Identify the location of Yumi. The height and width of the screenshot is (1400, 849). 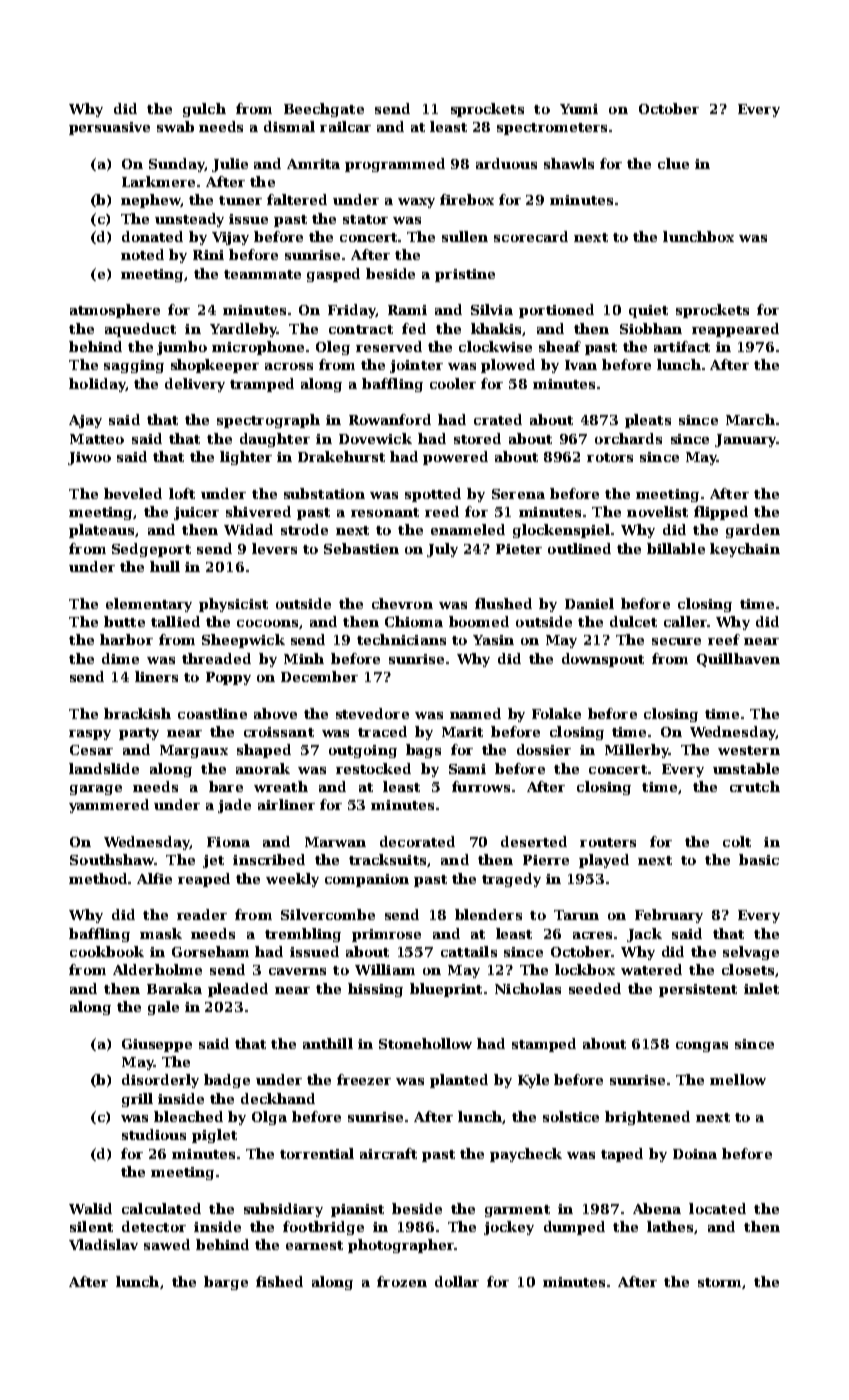
(579, 109).
